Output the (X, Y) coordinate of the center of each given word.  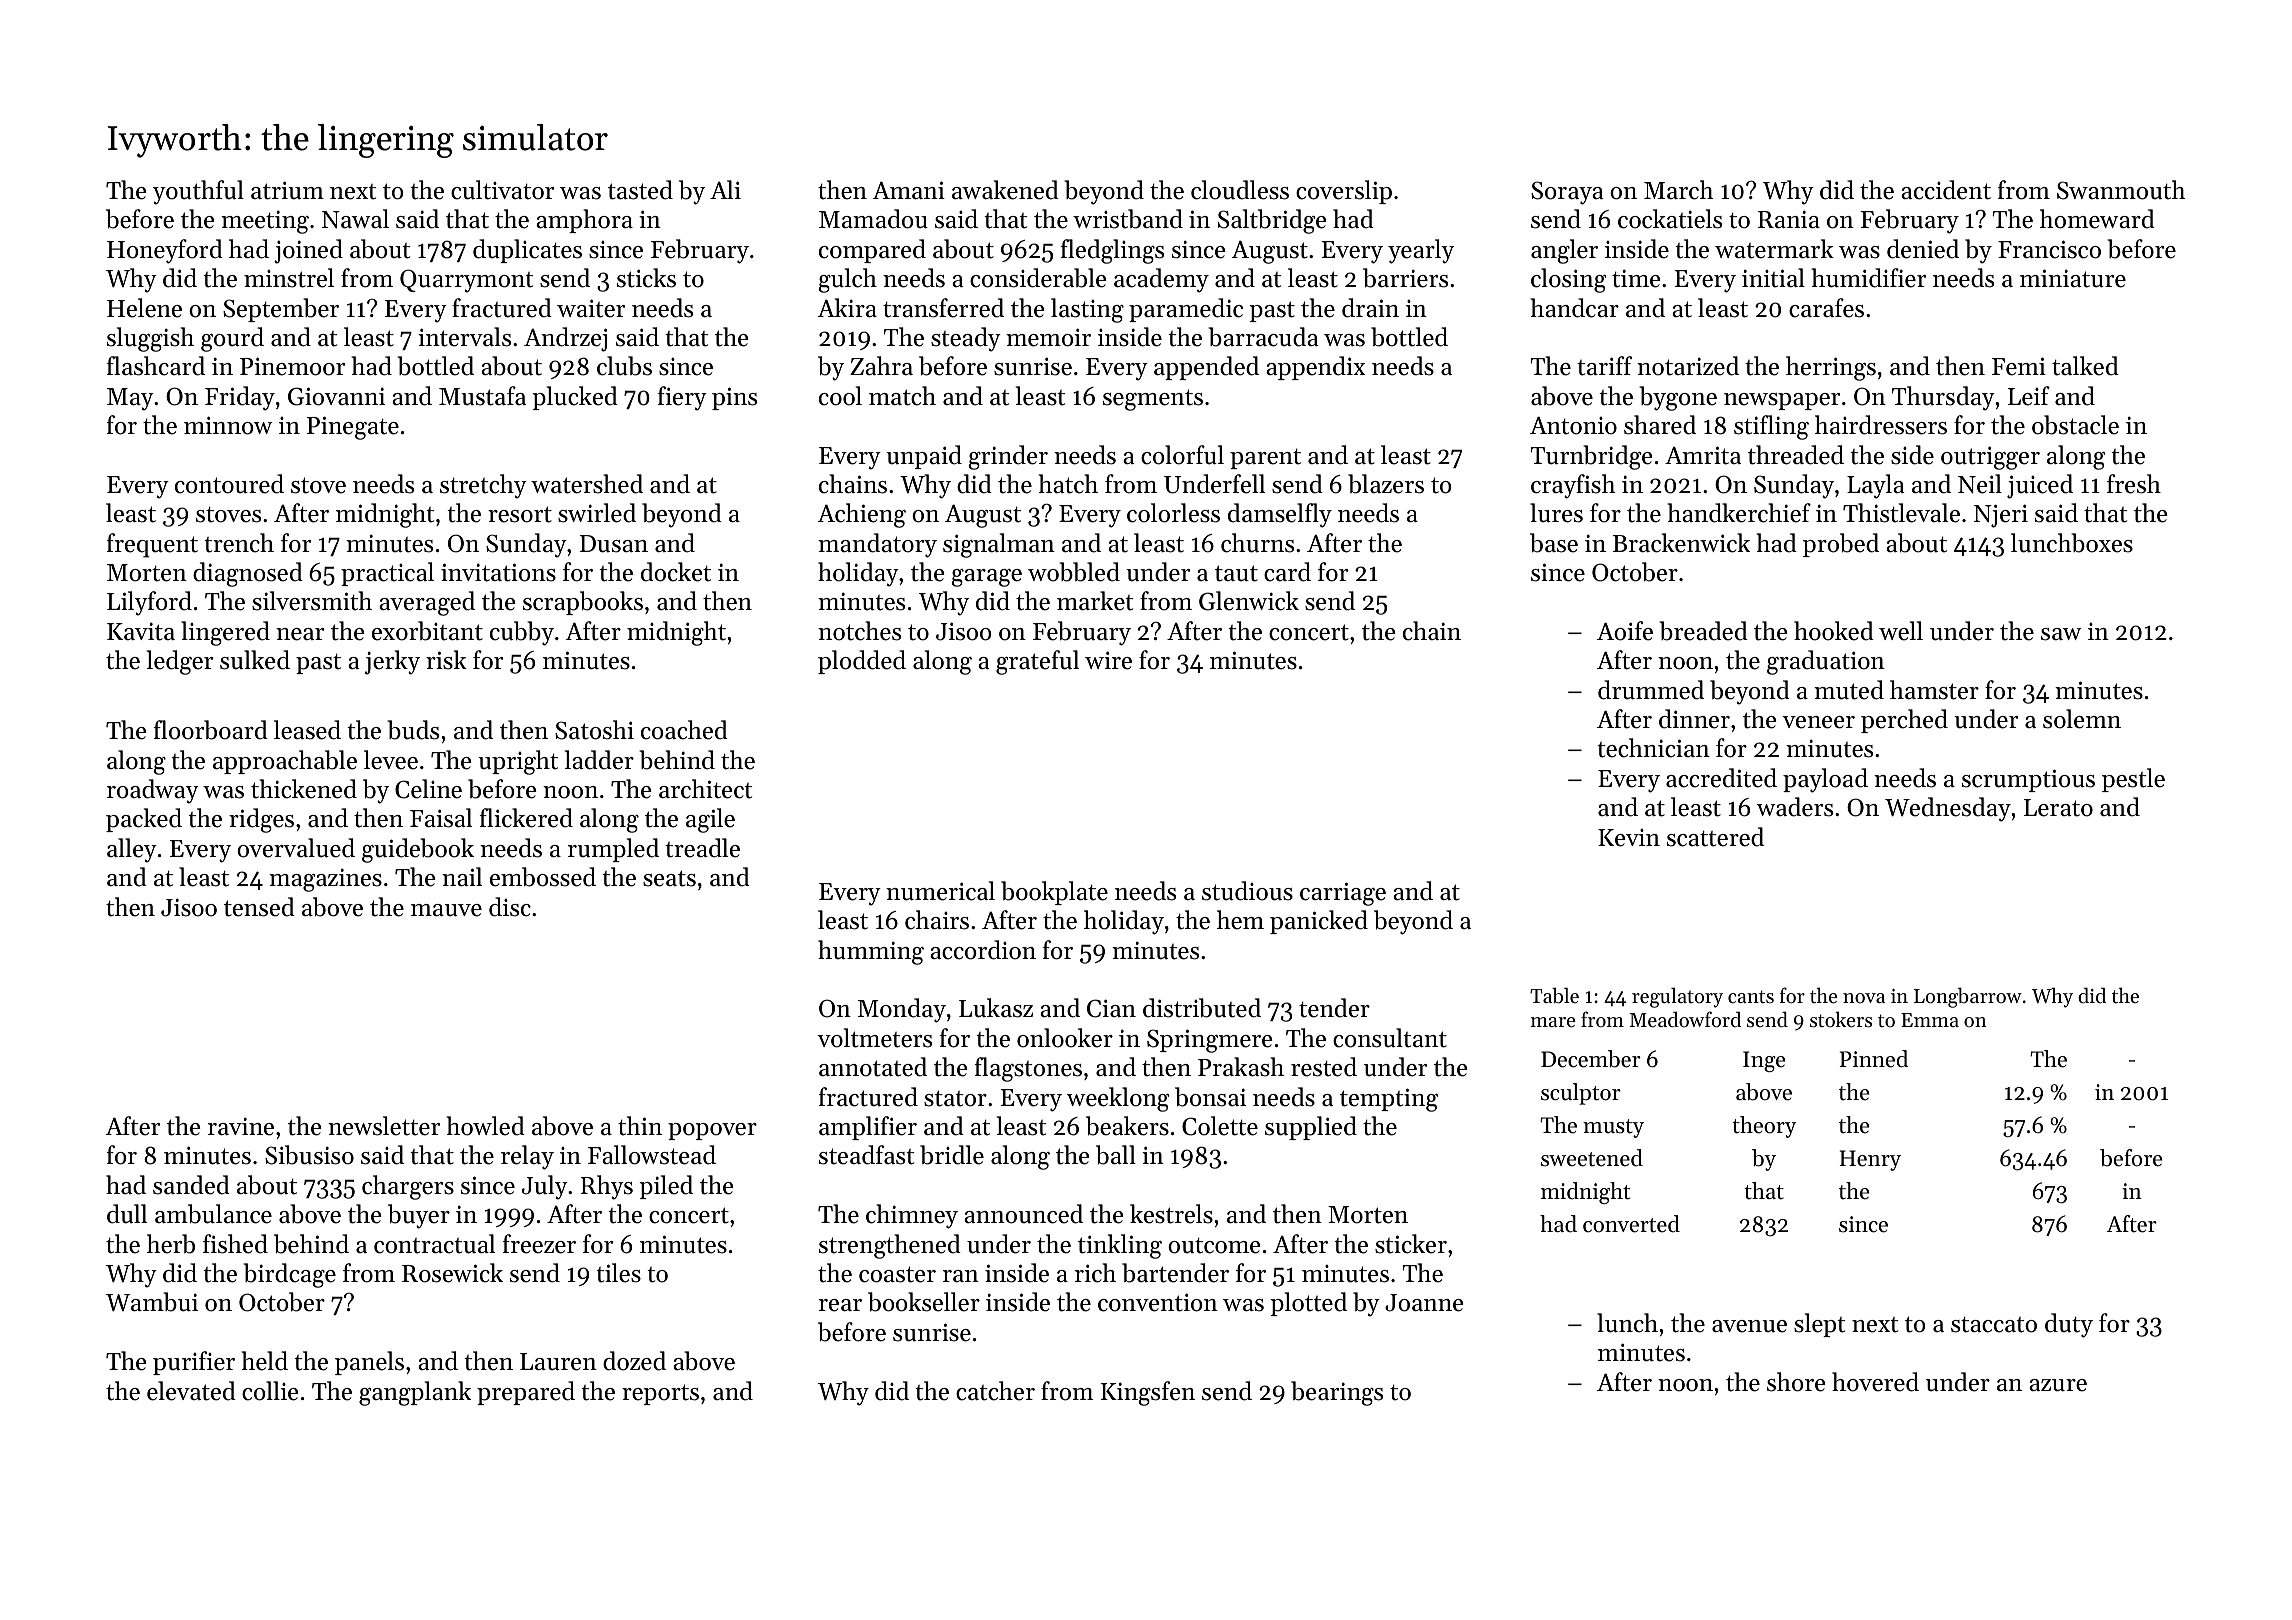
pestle (2133, 780)
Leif (2029, 396)
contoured (229, 484)
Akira (847, 307)
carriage (1343, 894)
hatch (1068, 484)
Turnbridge (1592, 457)
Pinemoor (292, 366)
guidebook (418, 850)
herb (171, 1244)
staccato (1994, 1325)
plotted (1309, 1304)
